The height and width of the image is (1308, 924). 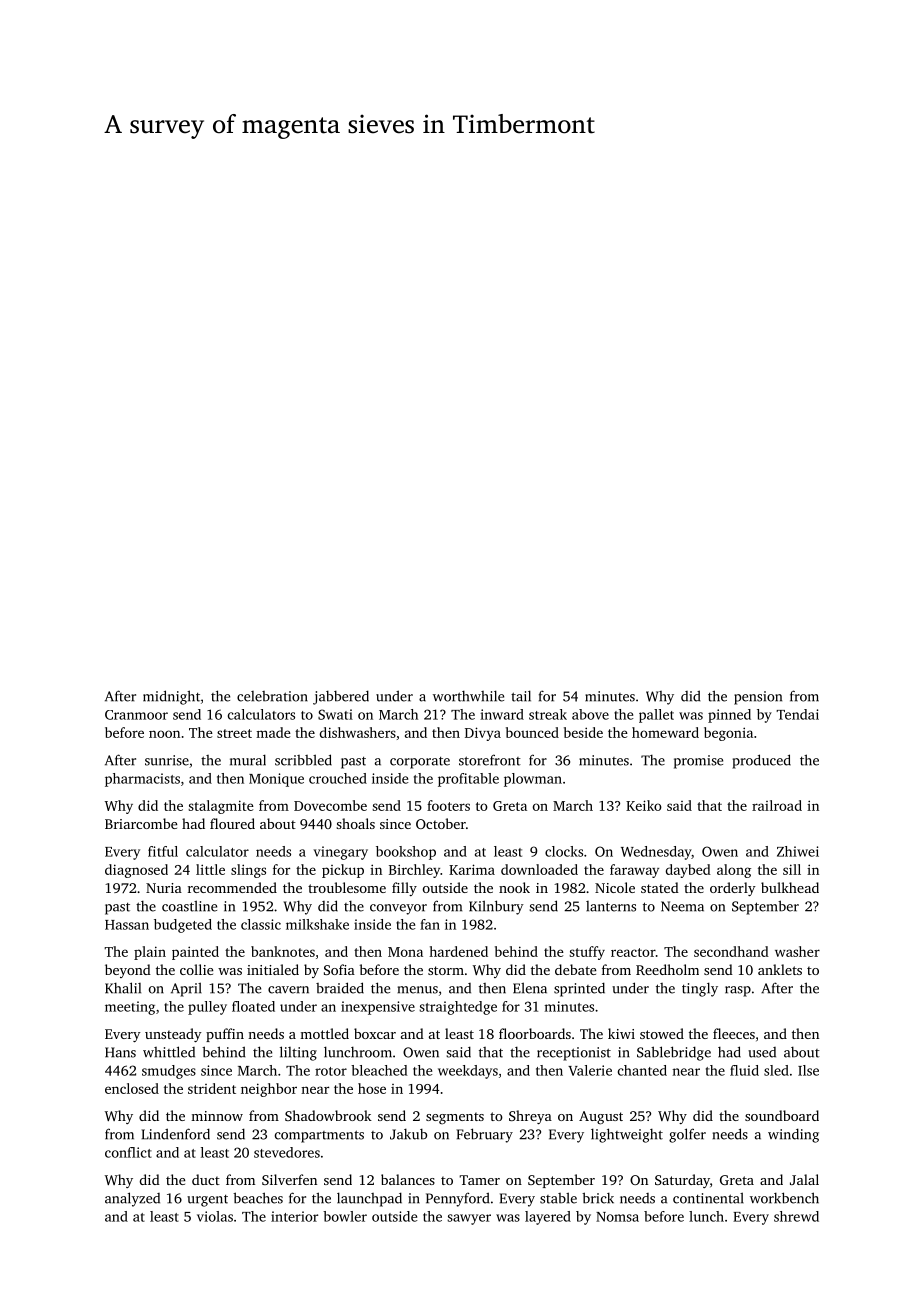 What do you see at coordinates (790, 887) in the image?
I see `bulkhead` at bounding box center [790, 887].
